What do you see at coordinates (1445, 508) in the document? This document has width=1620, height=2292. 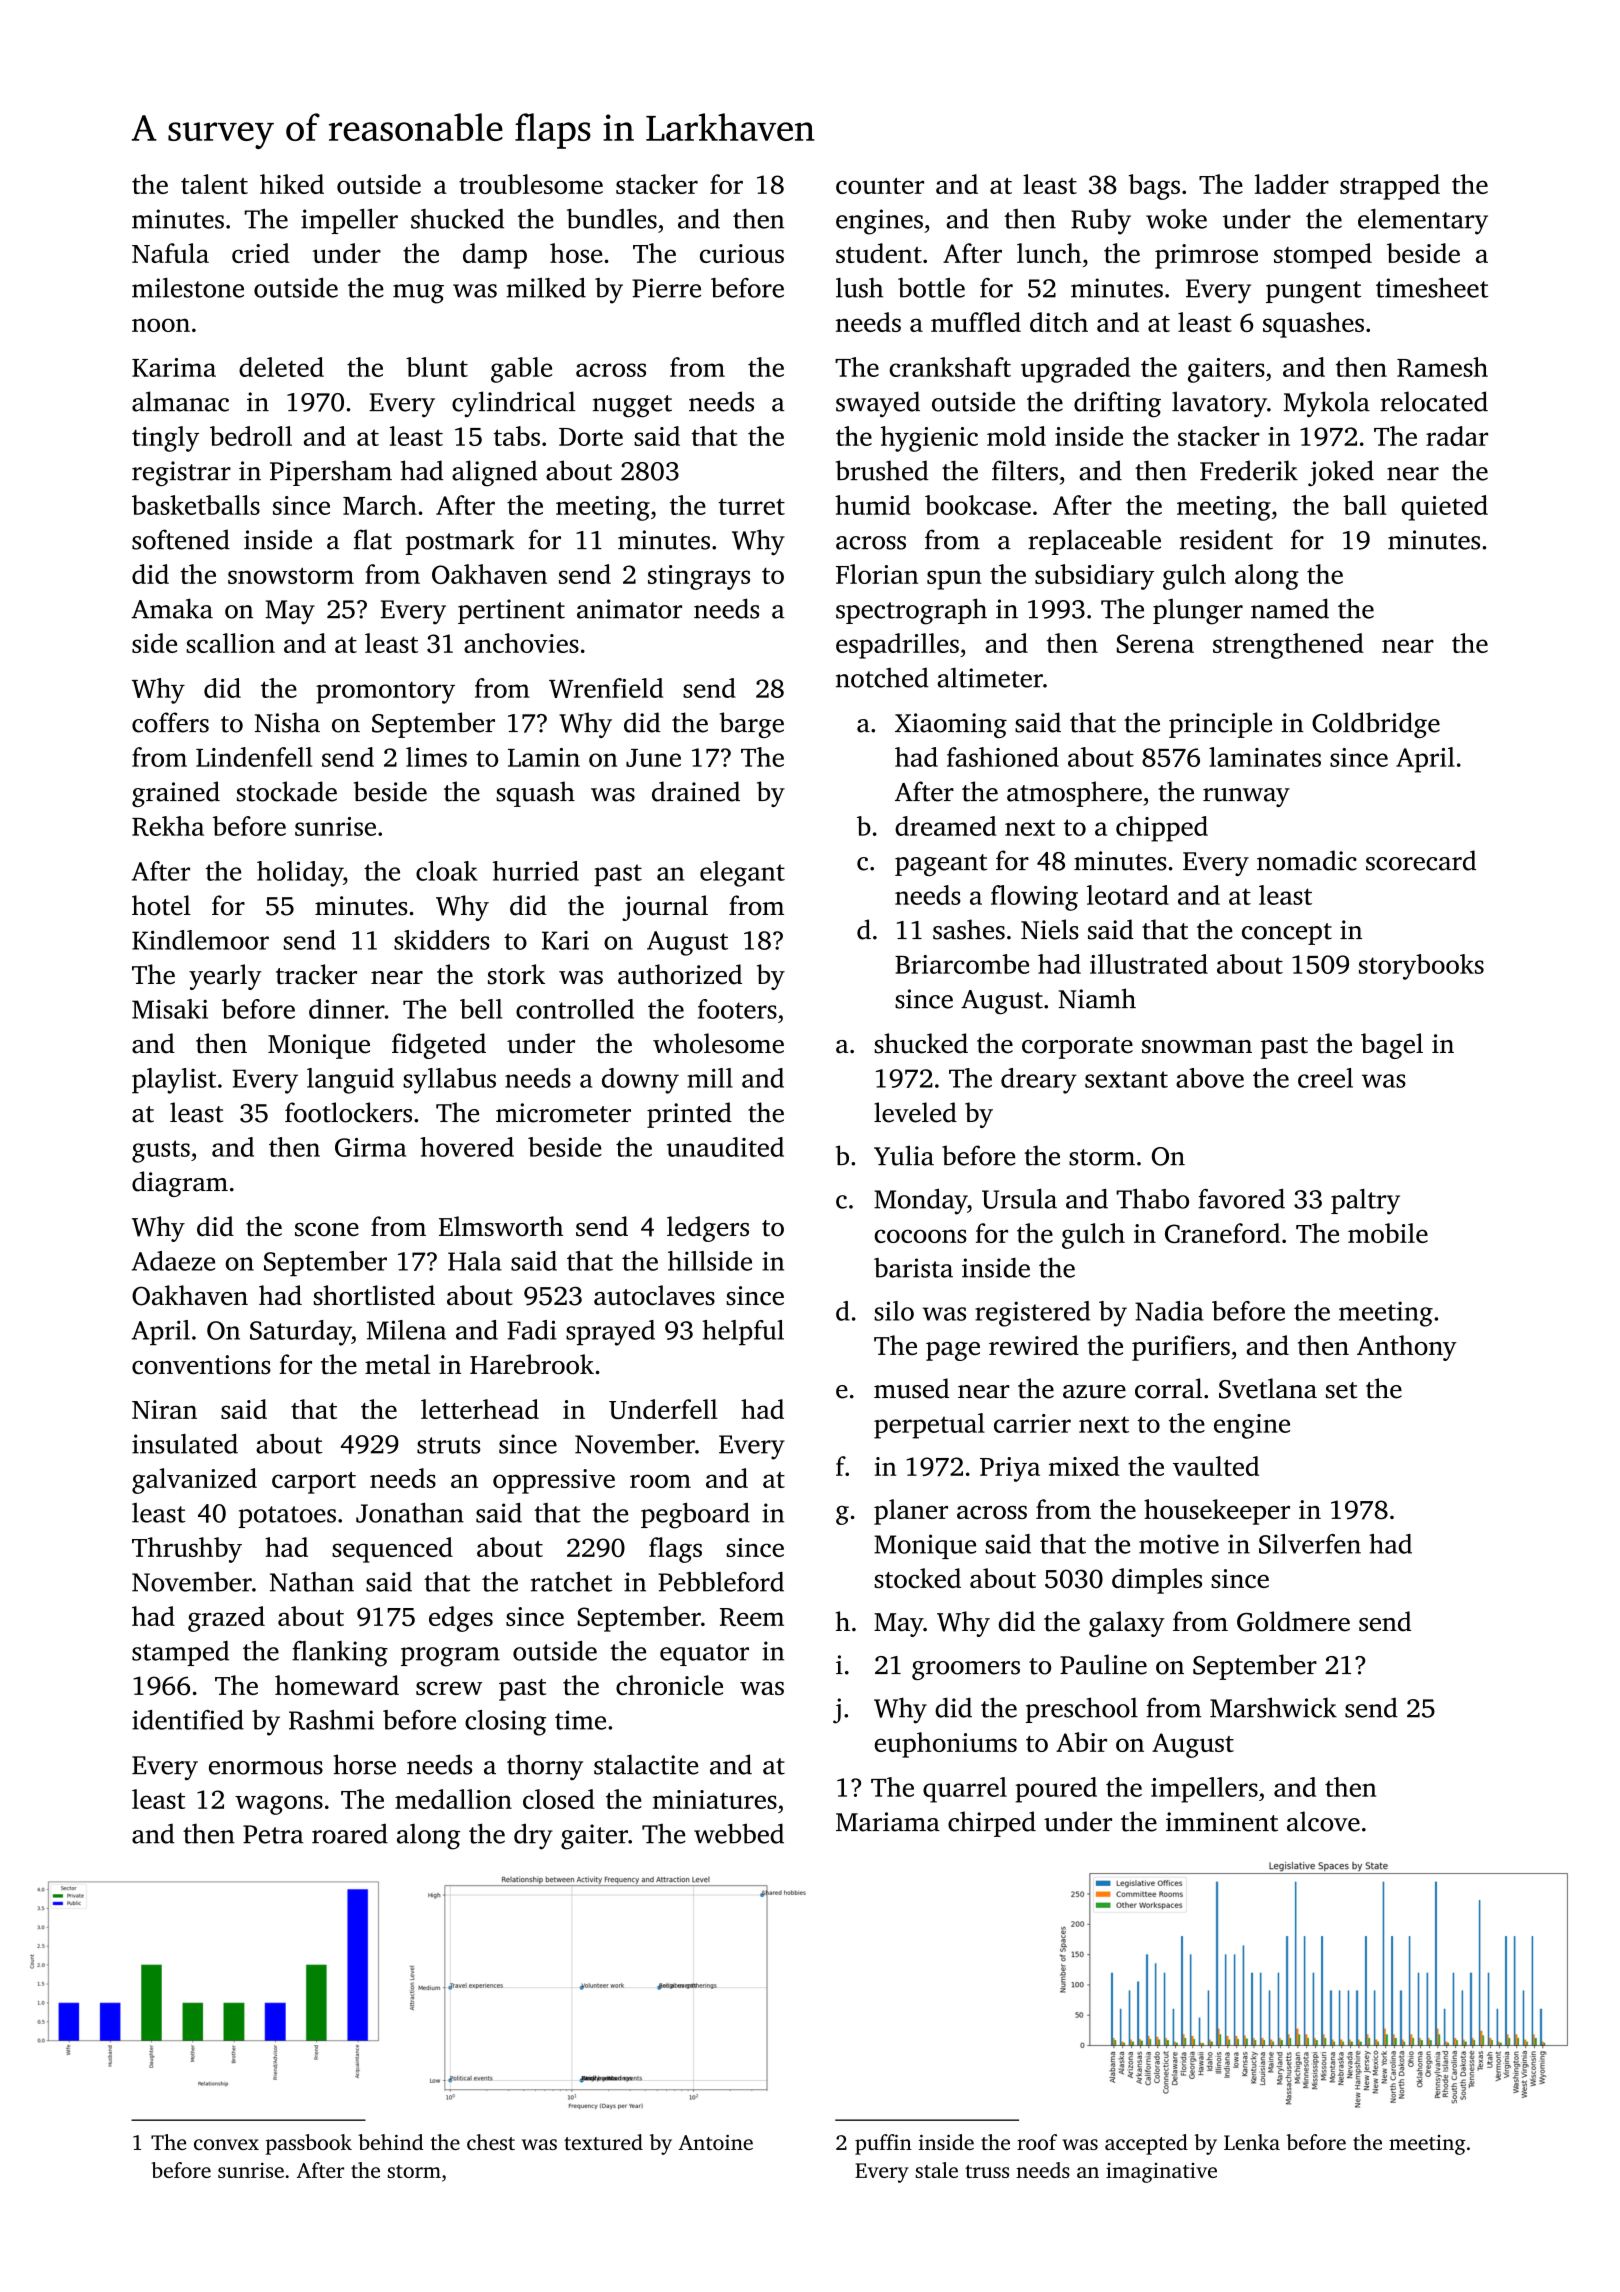 I see `quieted` at bounding box center [1445, 508].
